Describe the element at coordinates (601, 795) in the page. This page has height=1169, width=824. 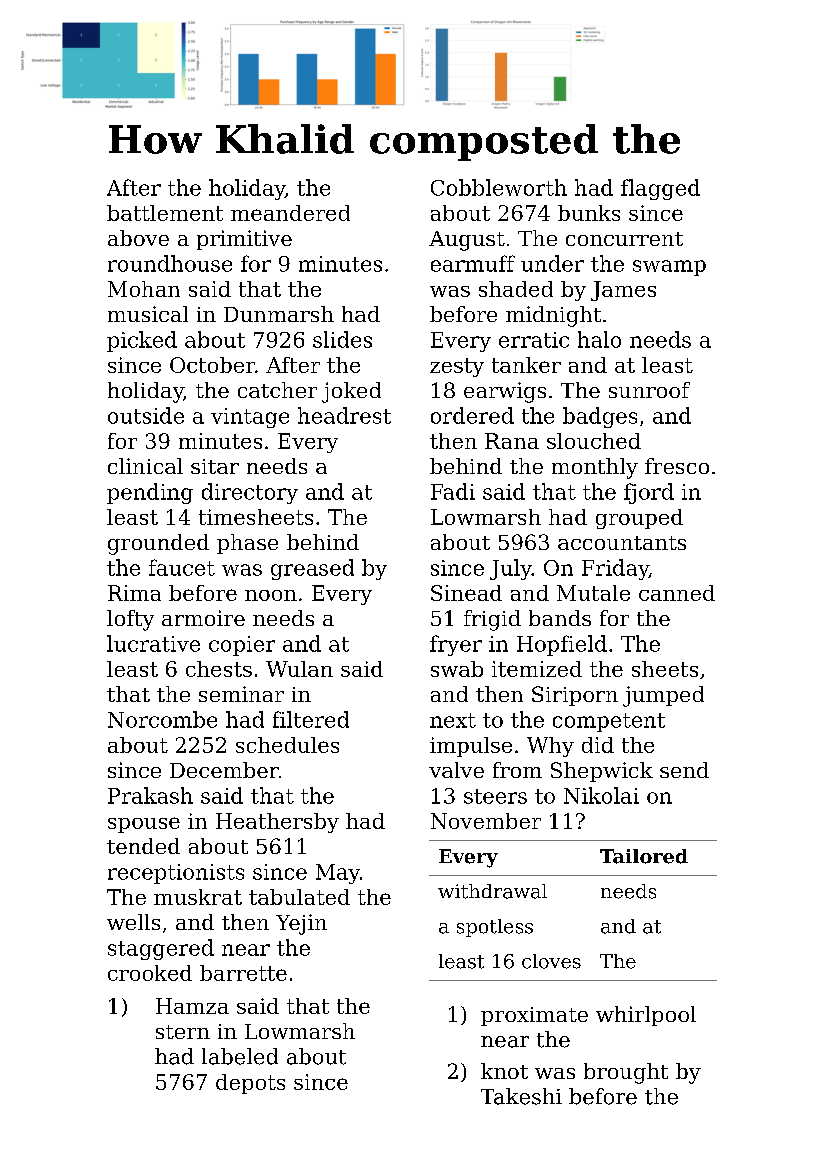
I see `Nikolai` at that location.
